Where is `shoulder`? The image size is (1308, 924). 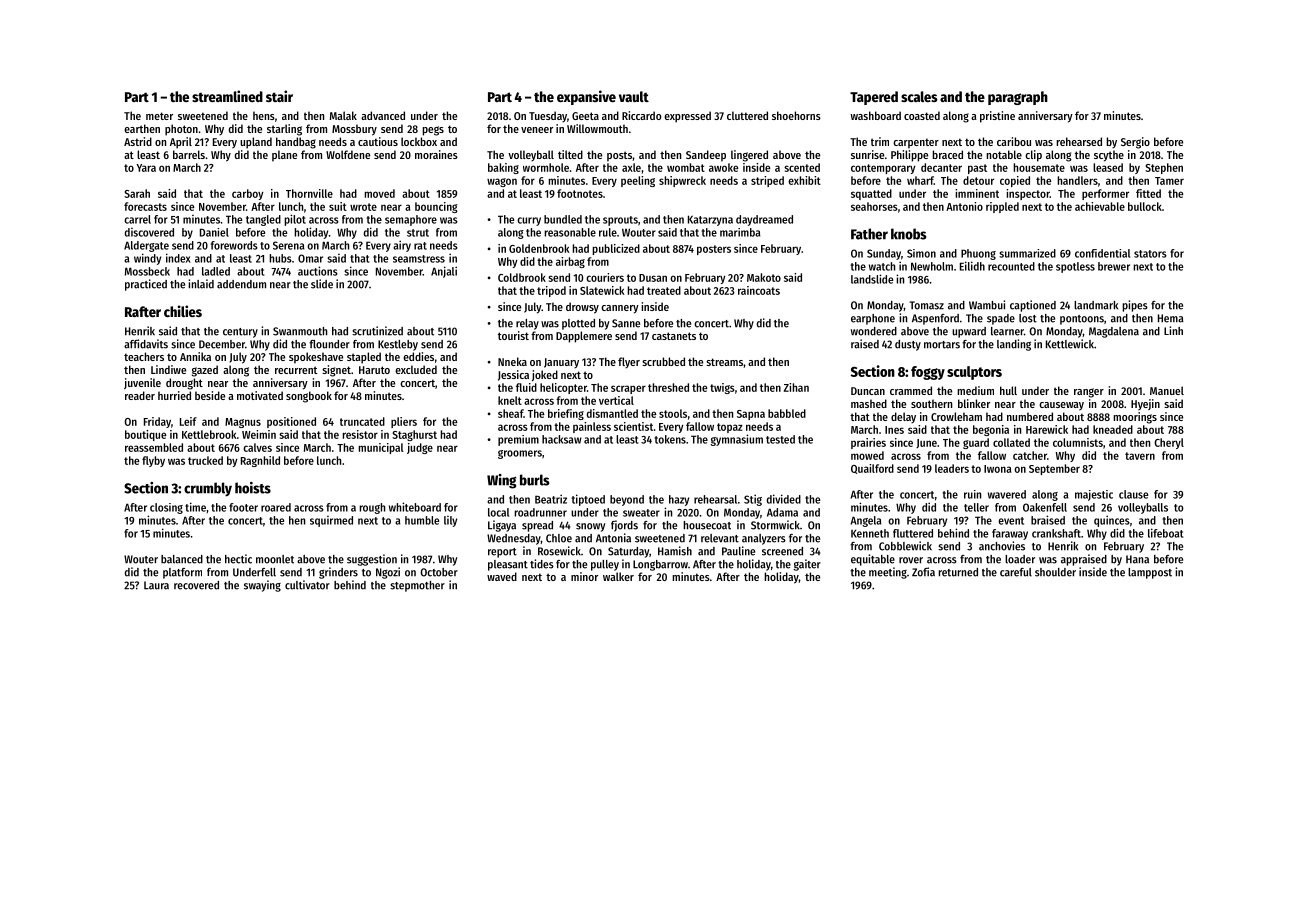
shoulder is located at coordinates (1055, 572).
